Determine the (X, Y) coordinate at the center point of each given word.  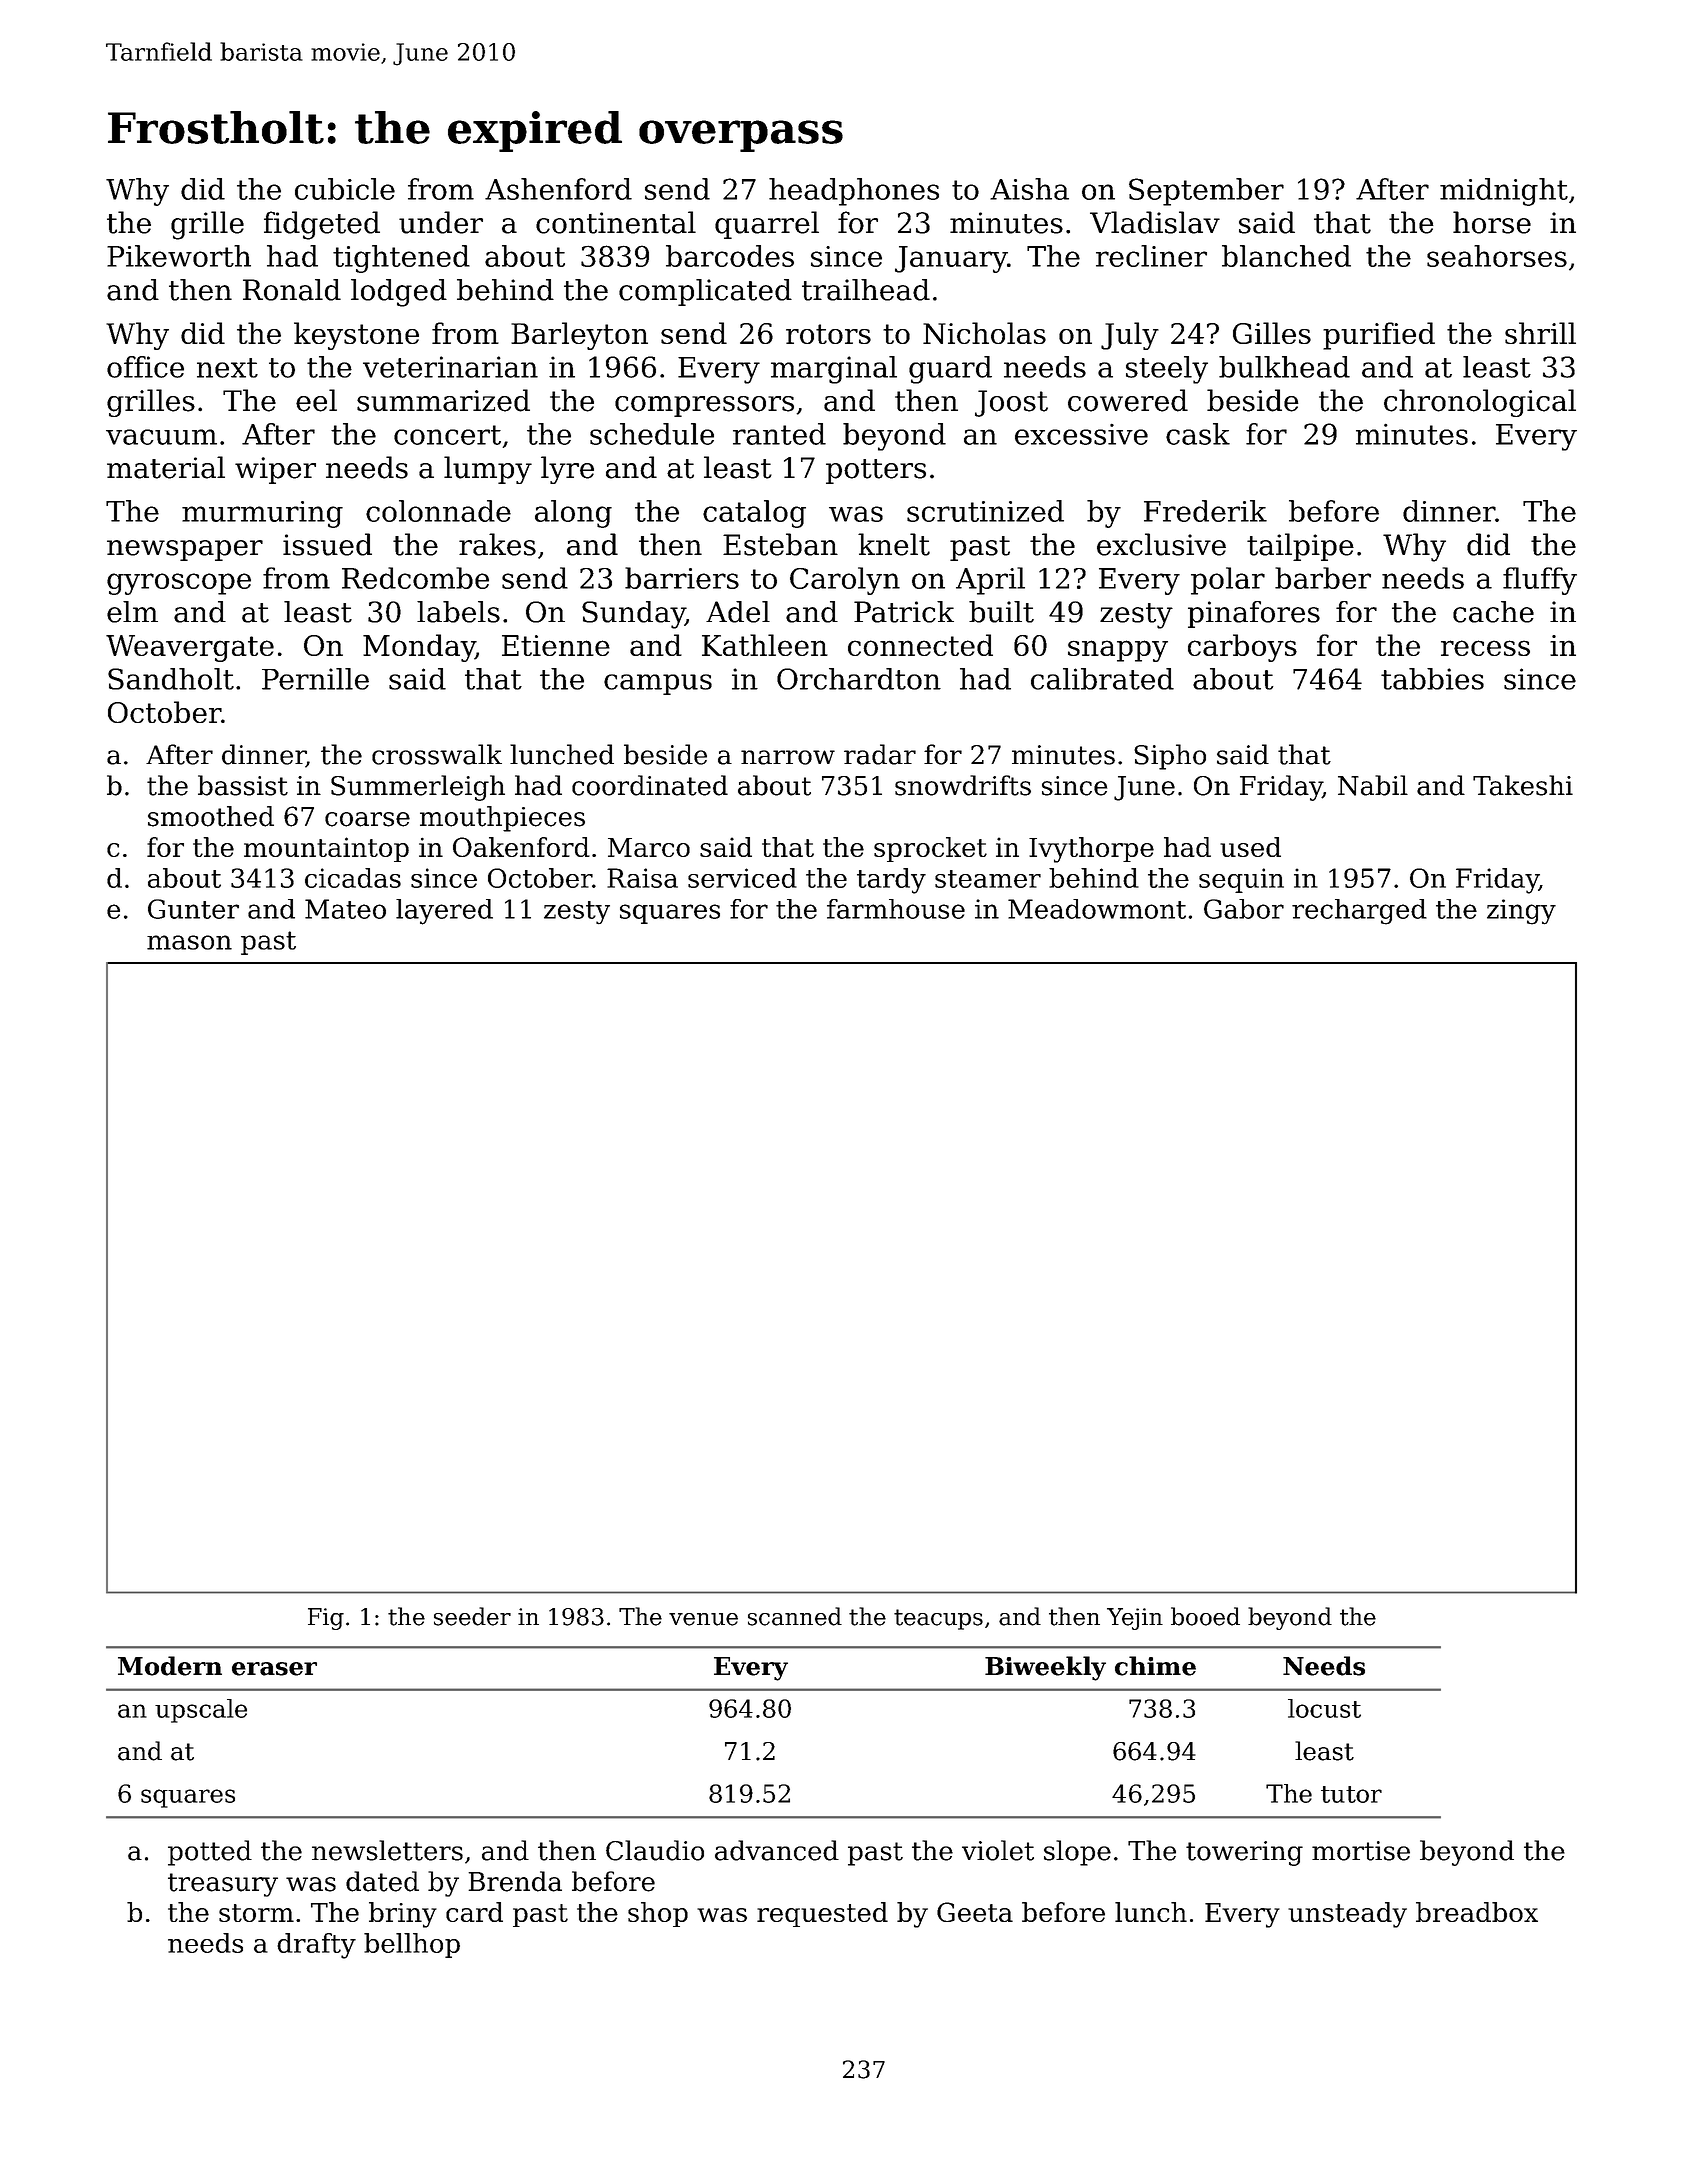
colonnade (438, 511)
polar (1228, 581)
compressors (704, 406)
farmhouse (896, 909)
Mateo (345, 909)
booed (1205, 1616)
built (1001, 612)
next (227, 368)
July (1130, 336)
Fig (326, 1619)
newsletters (387, 1850)
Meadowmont (1097, 909)
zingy (1521, 912)
